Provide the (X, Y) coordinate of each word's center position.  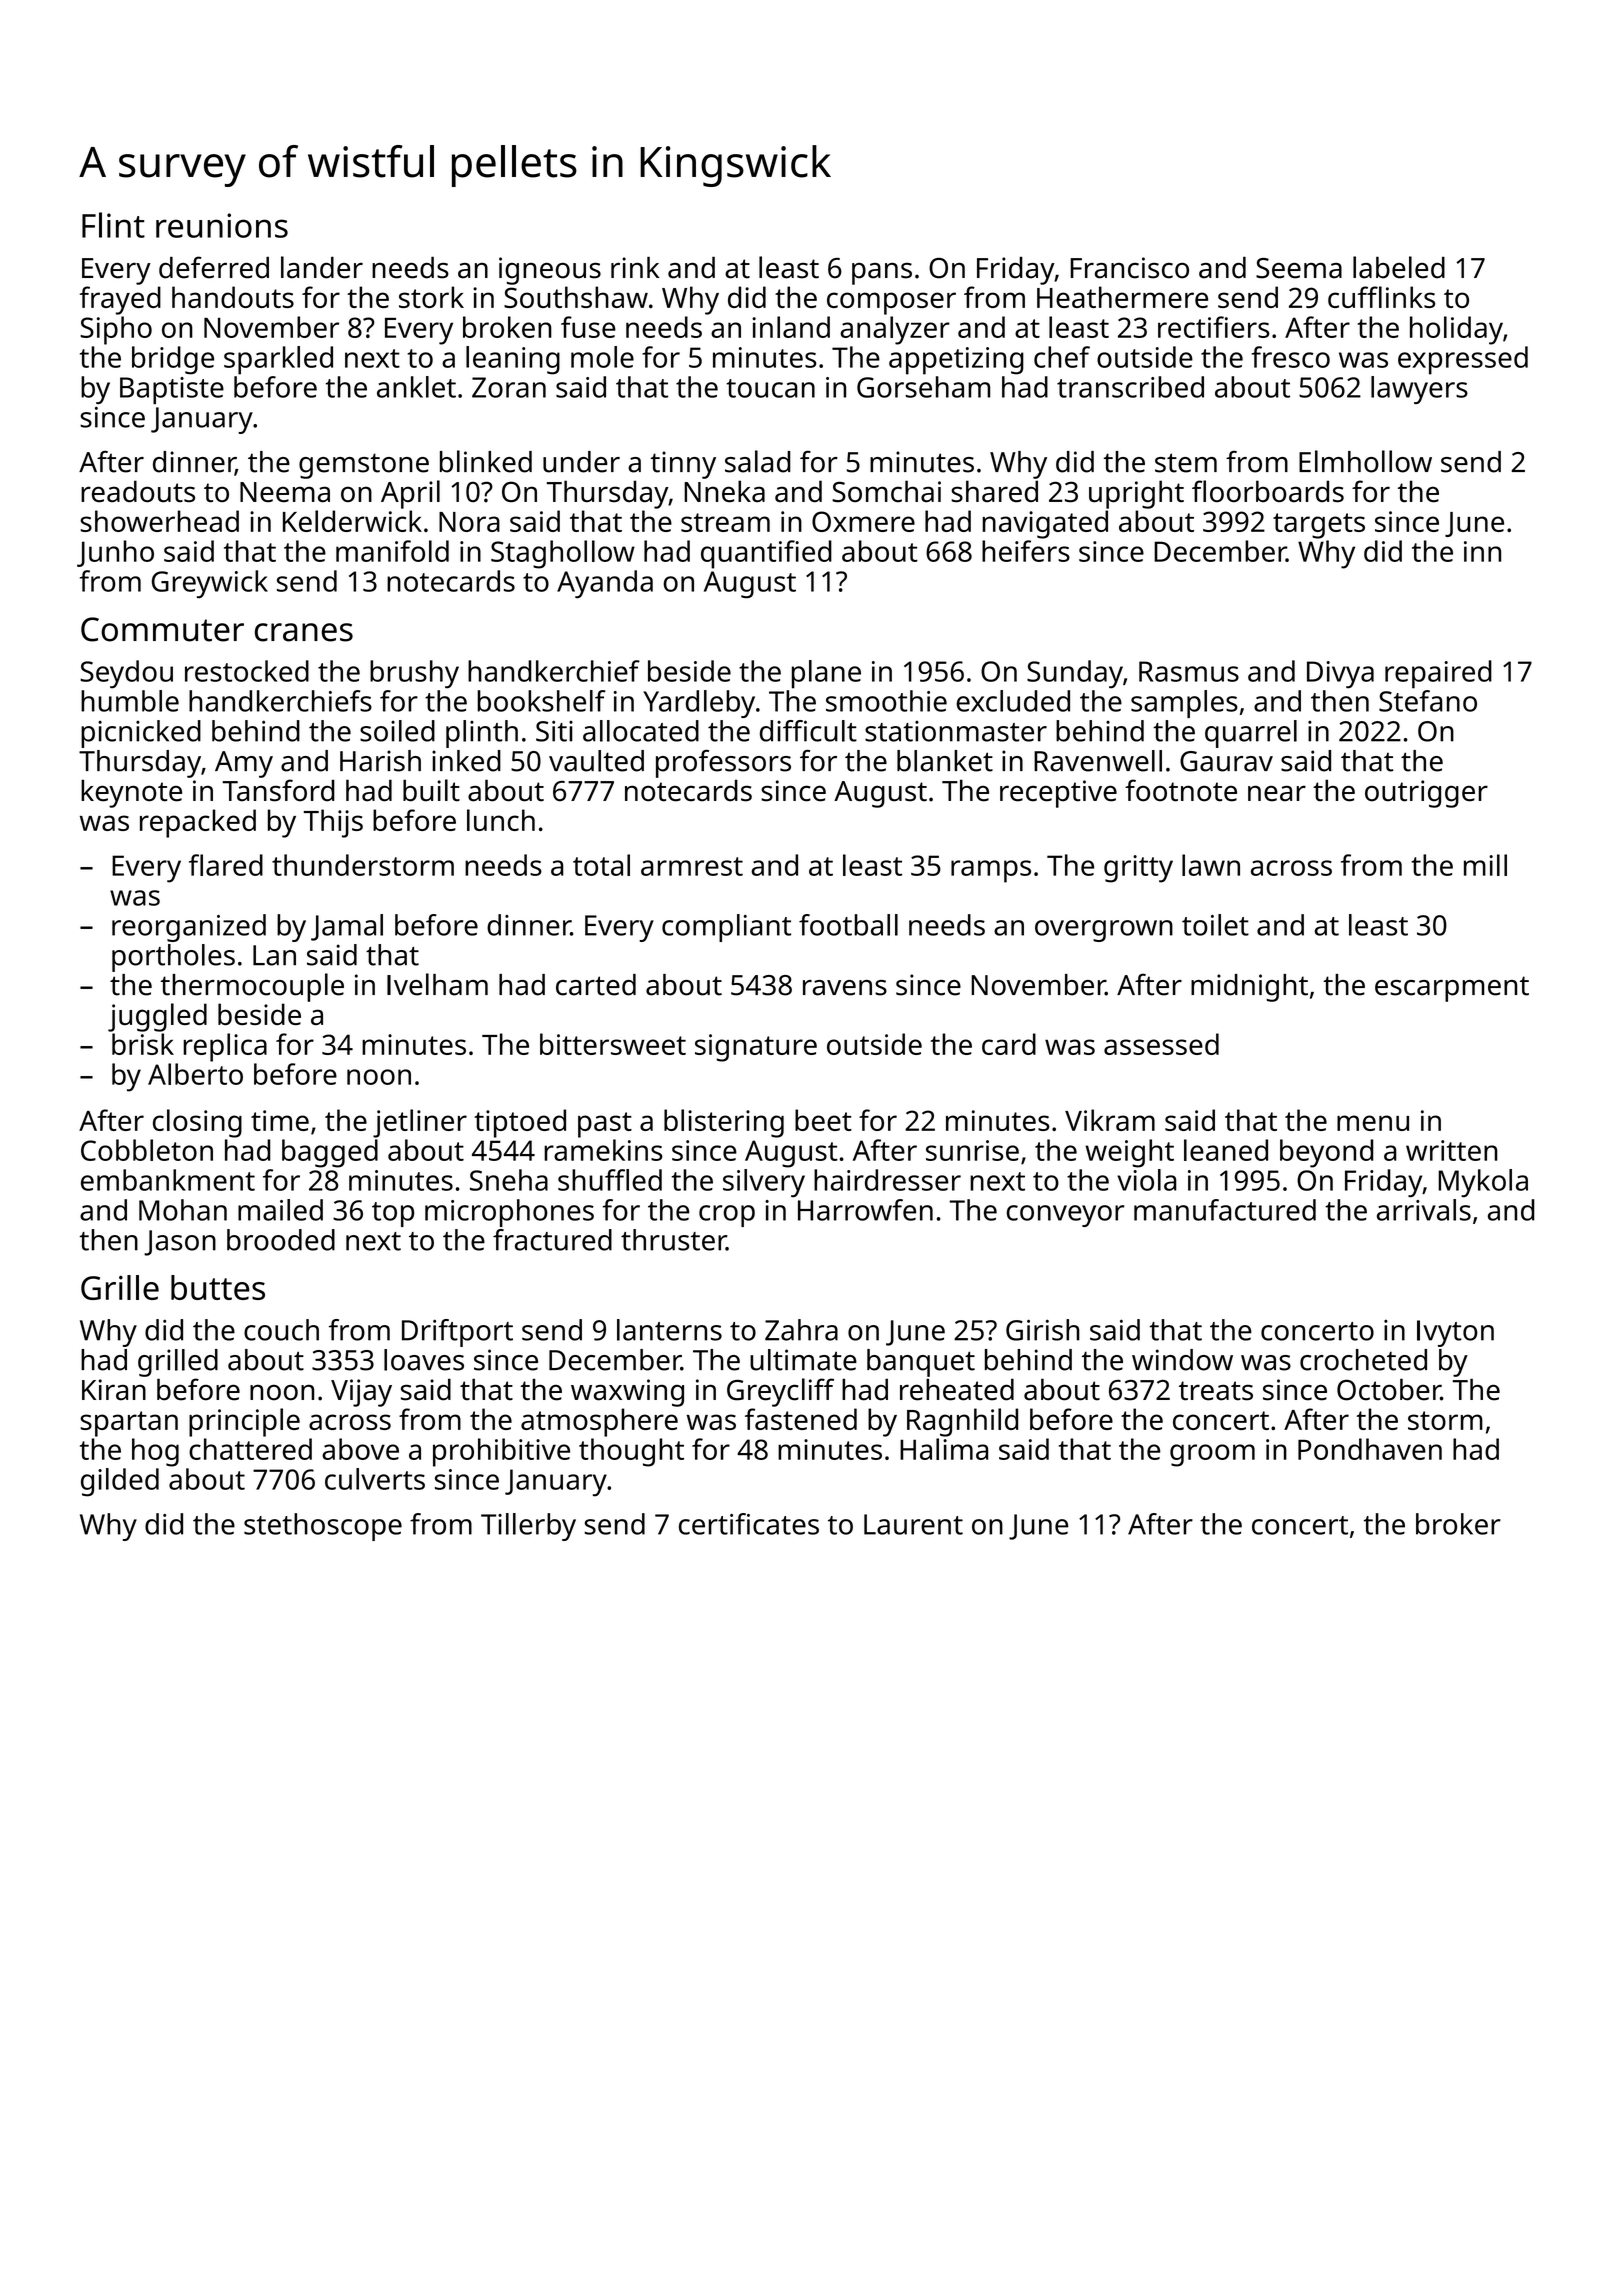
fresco (1290, 357)
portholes (173, 958)
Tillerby (528, 1527)
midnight (1249, 988)
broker (1458, 1524)
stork (431, 297)
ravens (845, 988)
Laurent (913, 1524)
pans (882, 274)
